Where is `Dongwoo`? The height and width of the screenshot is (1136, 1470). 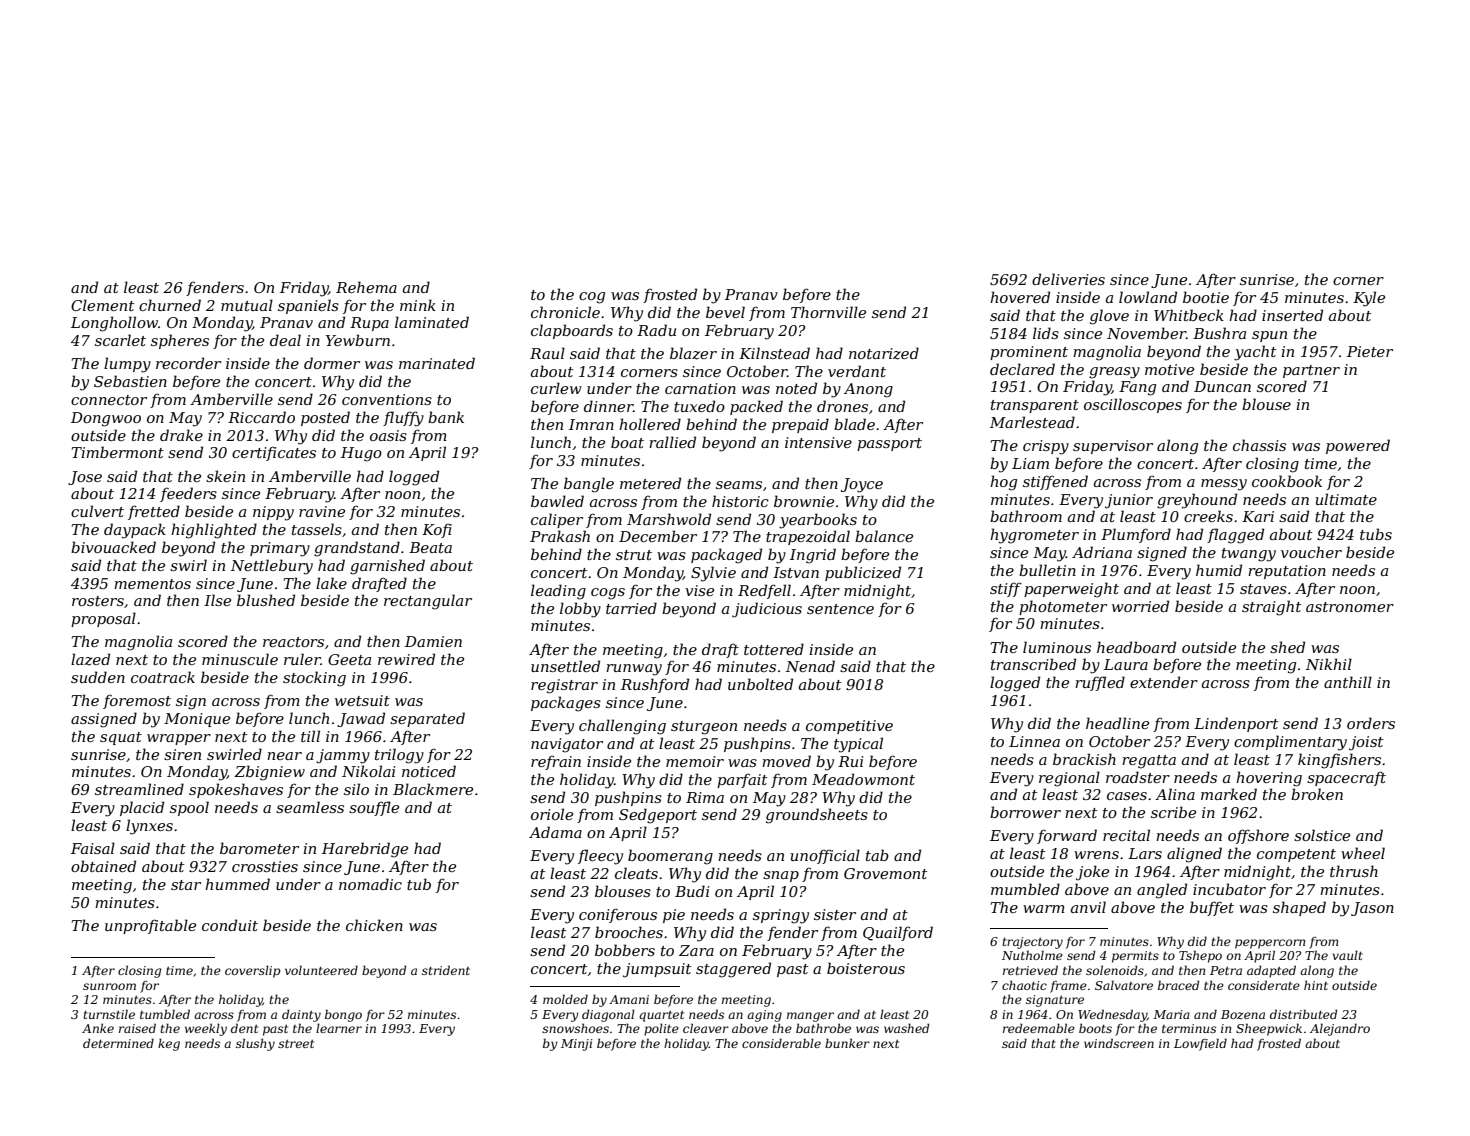
Dongwoo is located at coordinates (106, 419).
